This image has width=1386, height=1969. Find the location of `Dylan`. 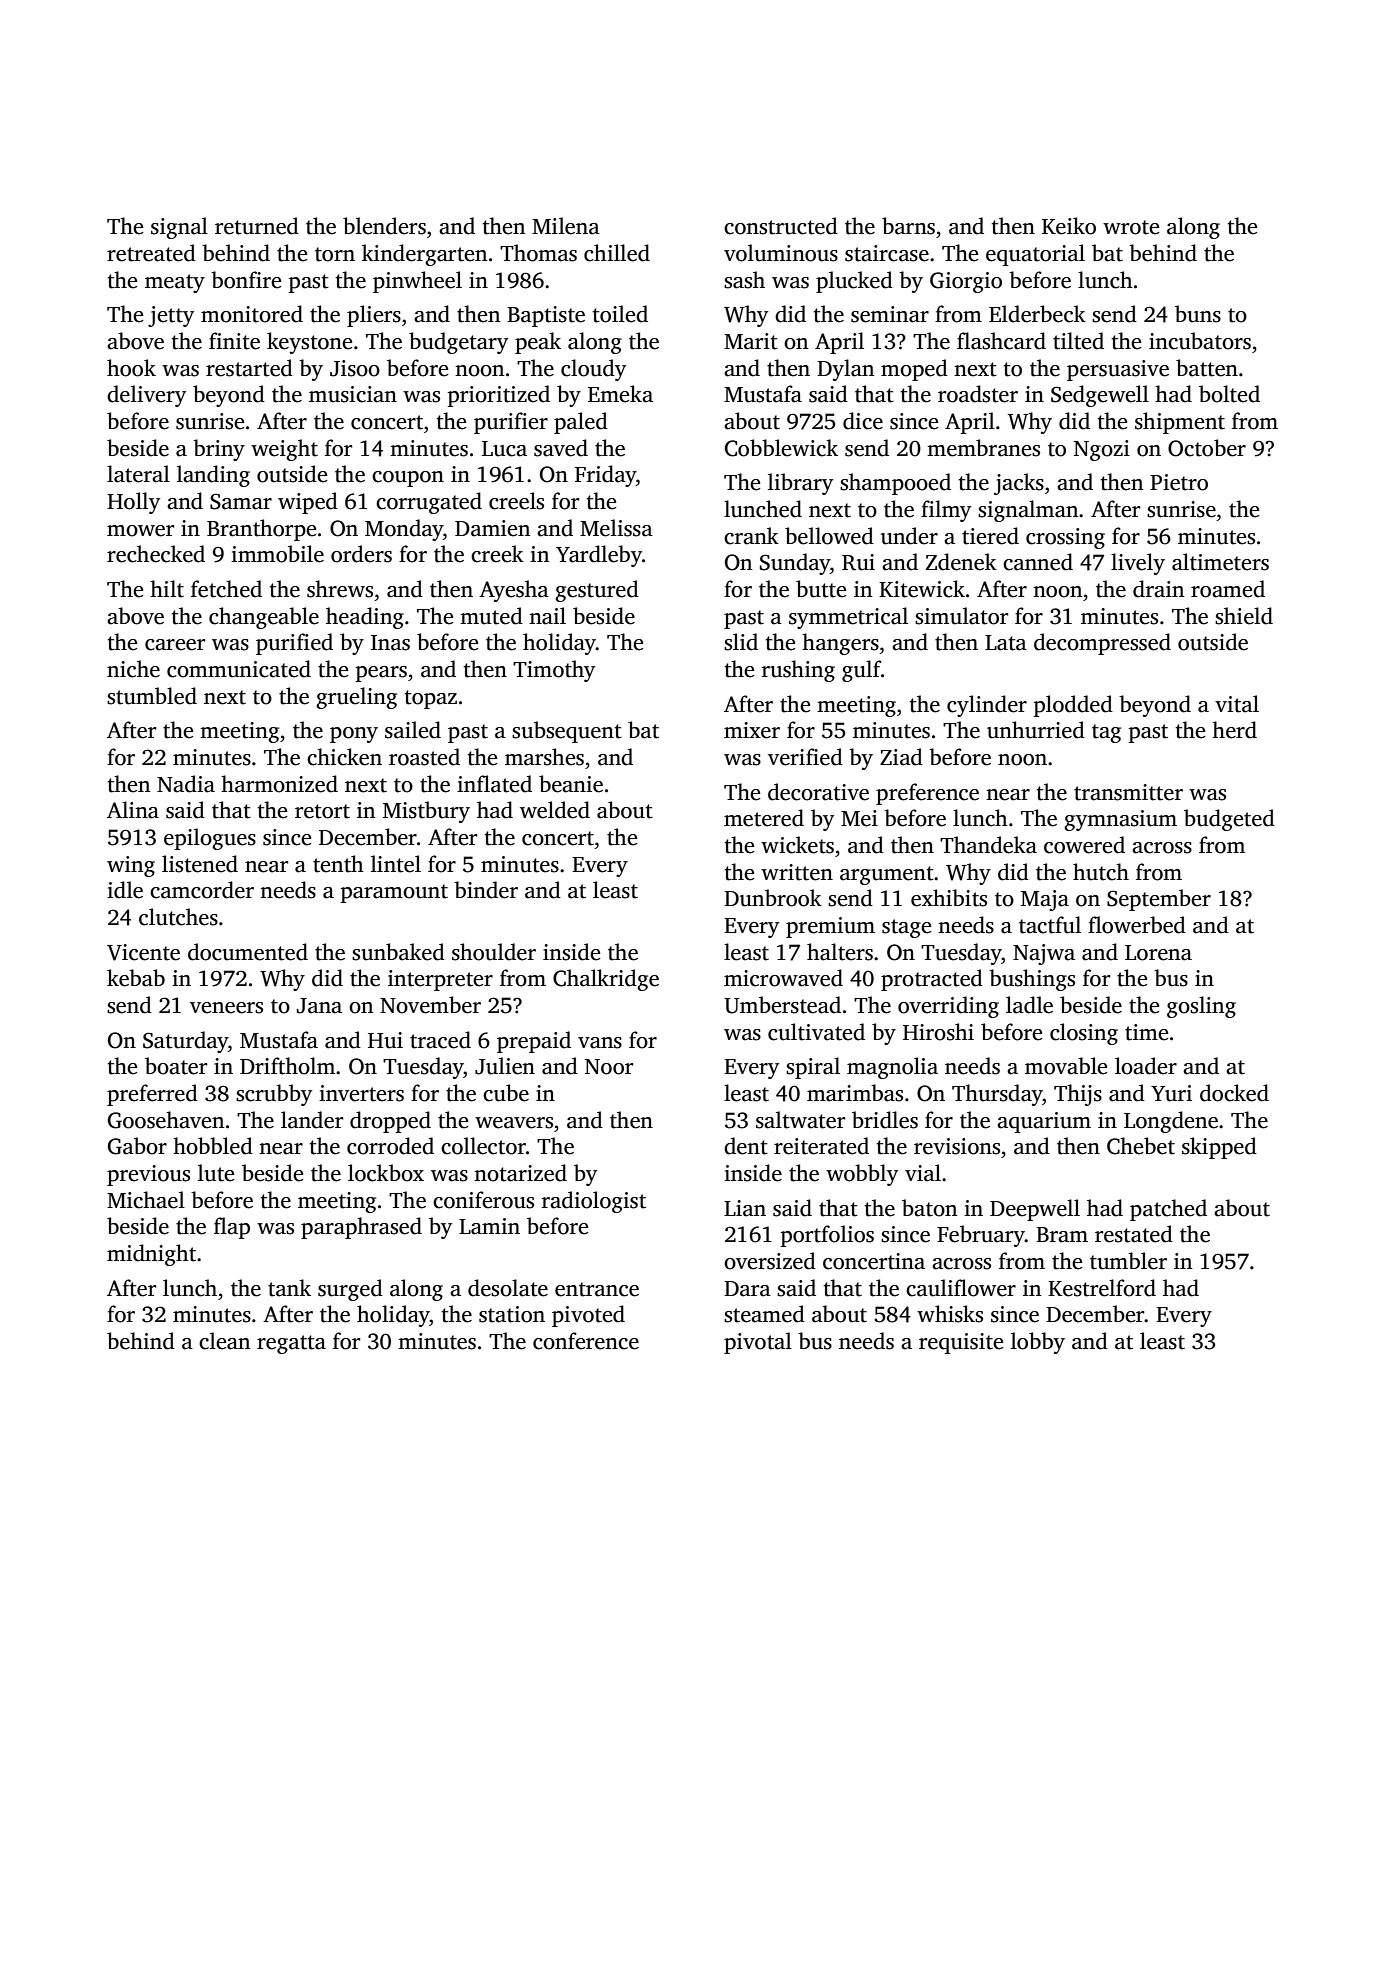

Dylan is located at coordinates (846, 370).
